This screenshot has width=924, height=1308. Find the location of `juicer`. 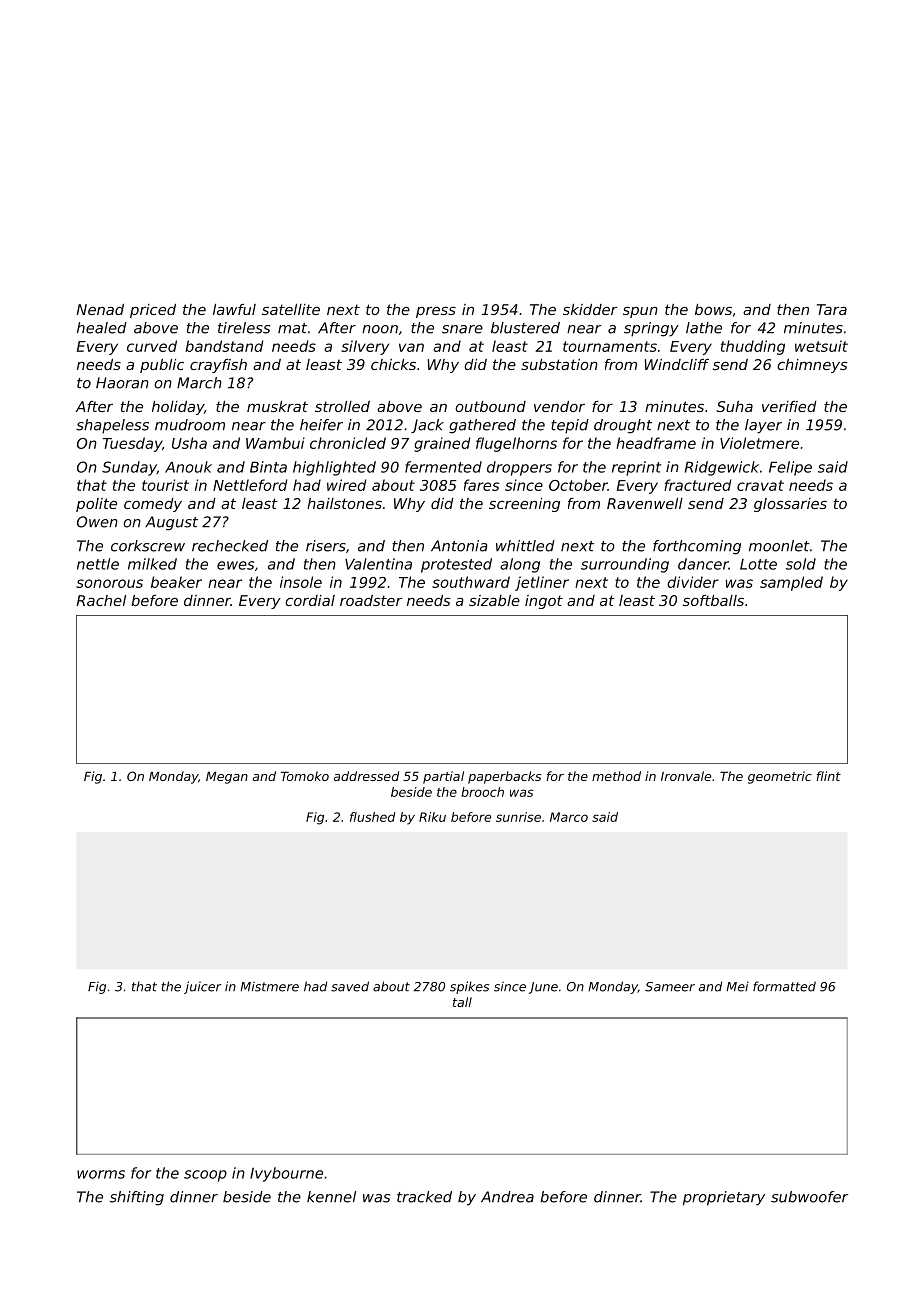

juicer is located at coordinates (202, 987).
